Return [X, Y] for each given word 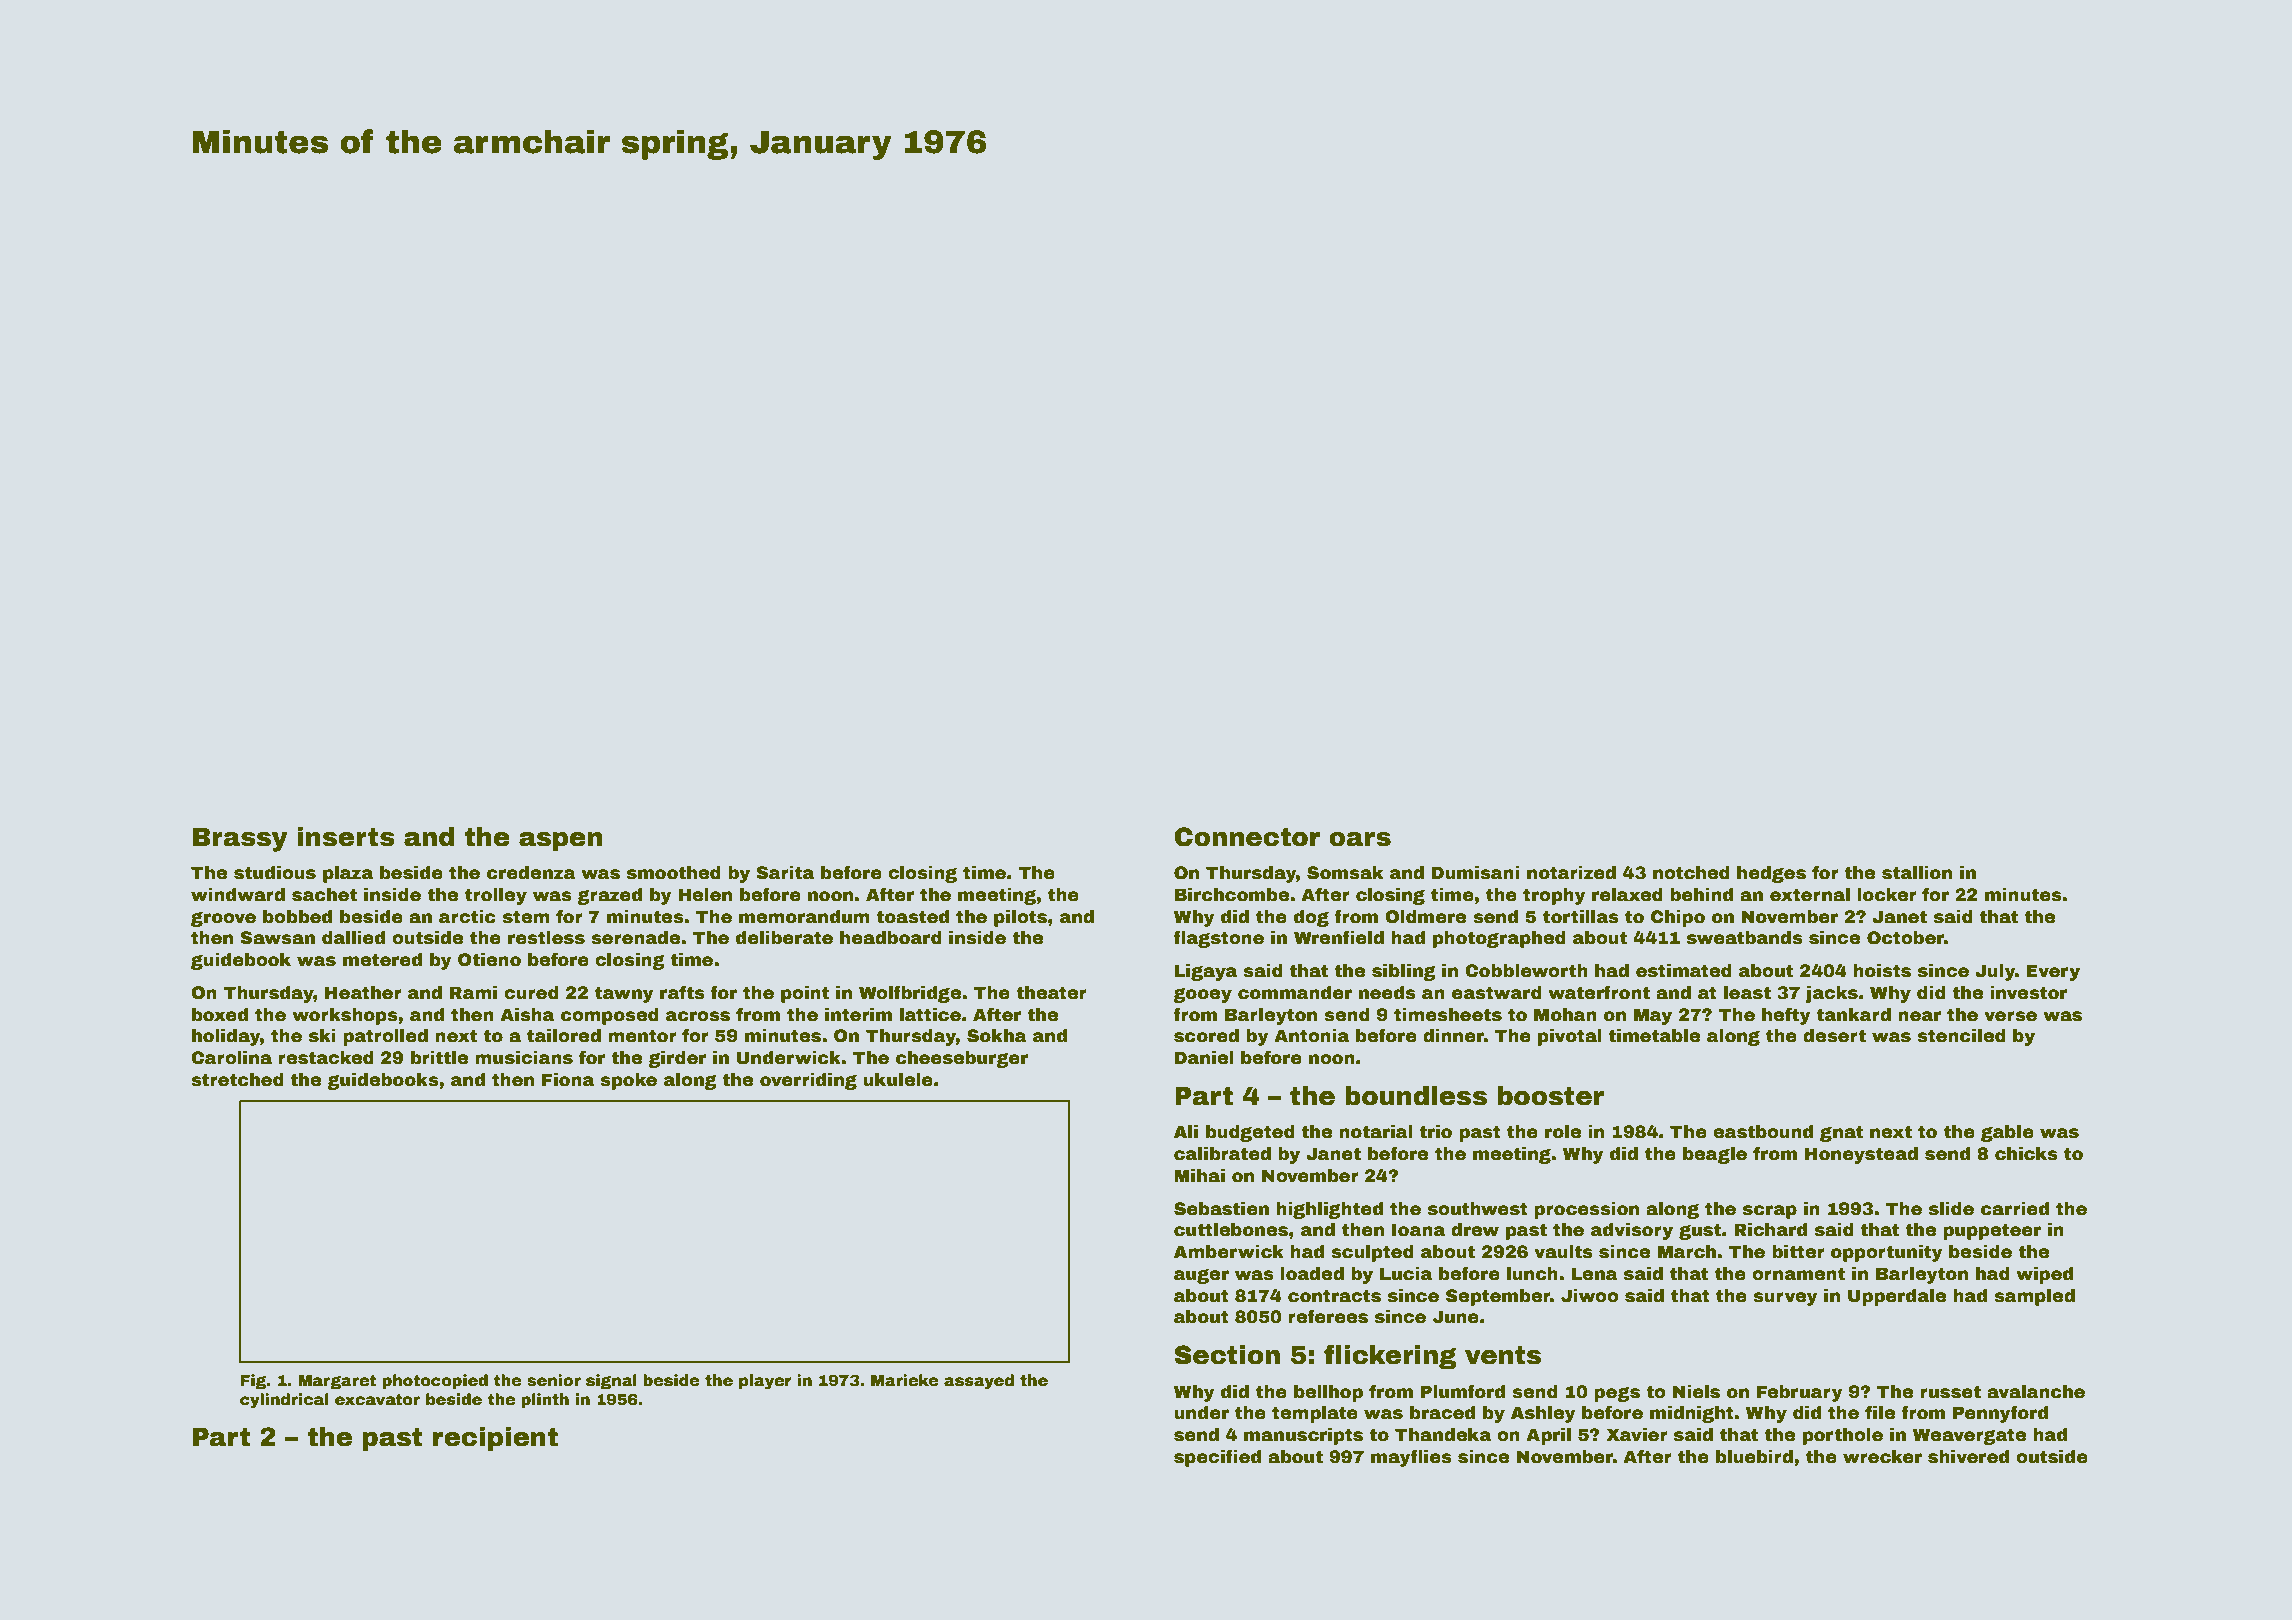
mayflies [1411, 1458]
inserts [346, 837]
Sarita [785, 873]
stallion [1917, 873]
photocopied [435, 1381]
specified [1217, 1458]
